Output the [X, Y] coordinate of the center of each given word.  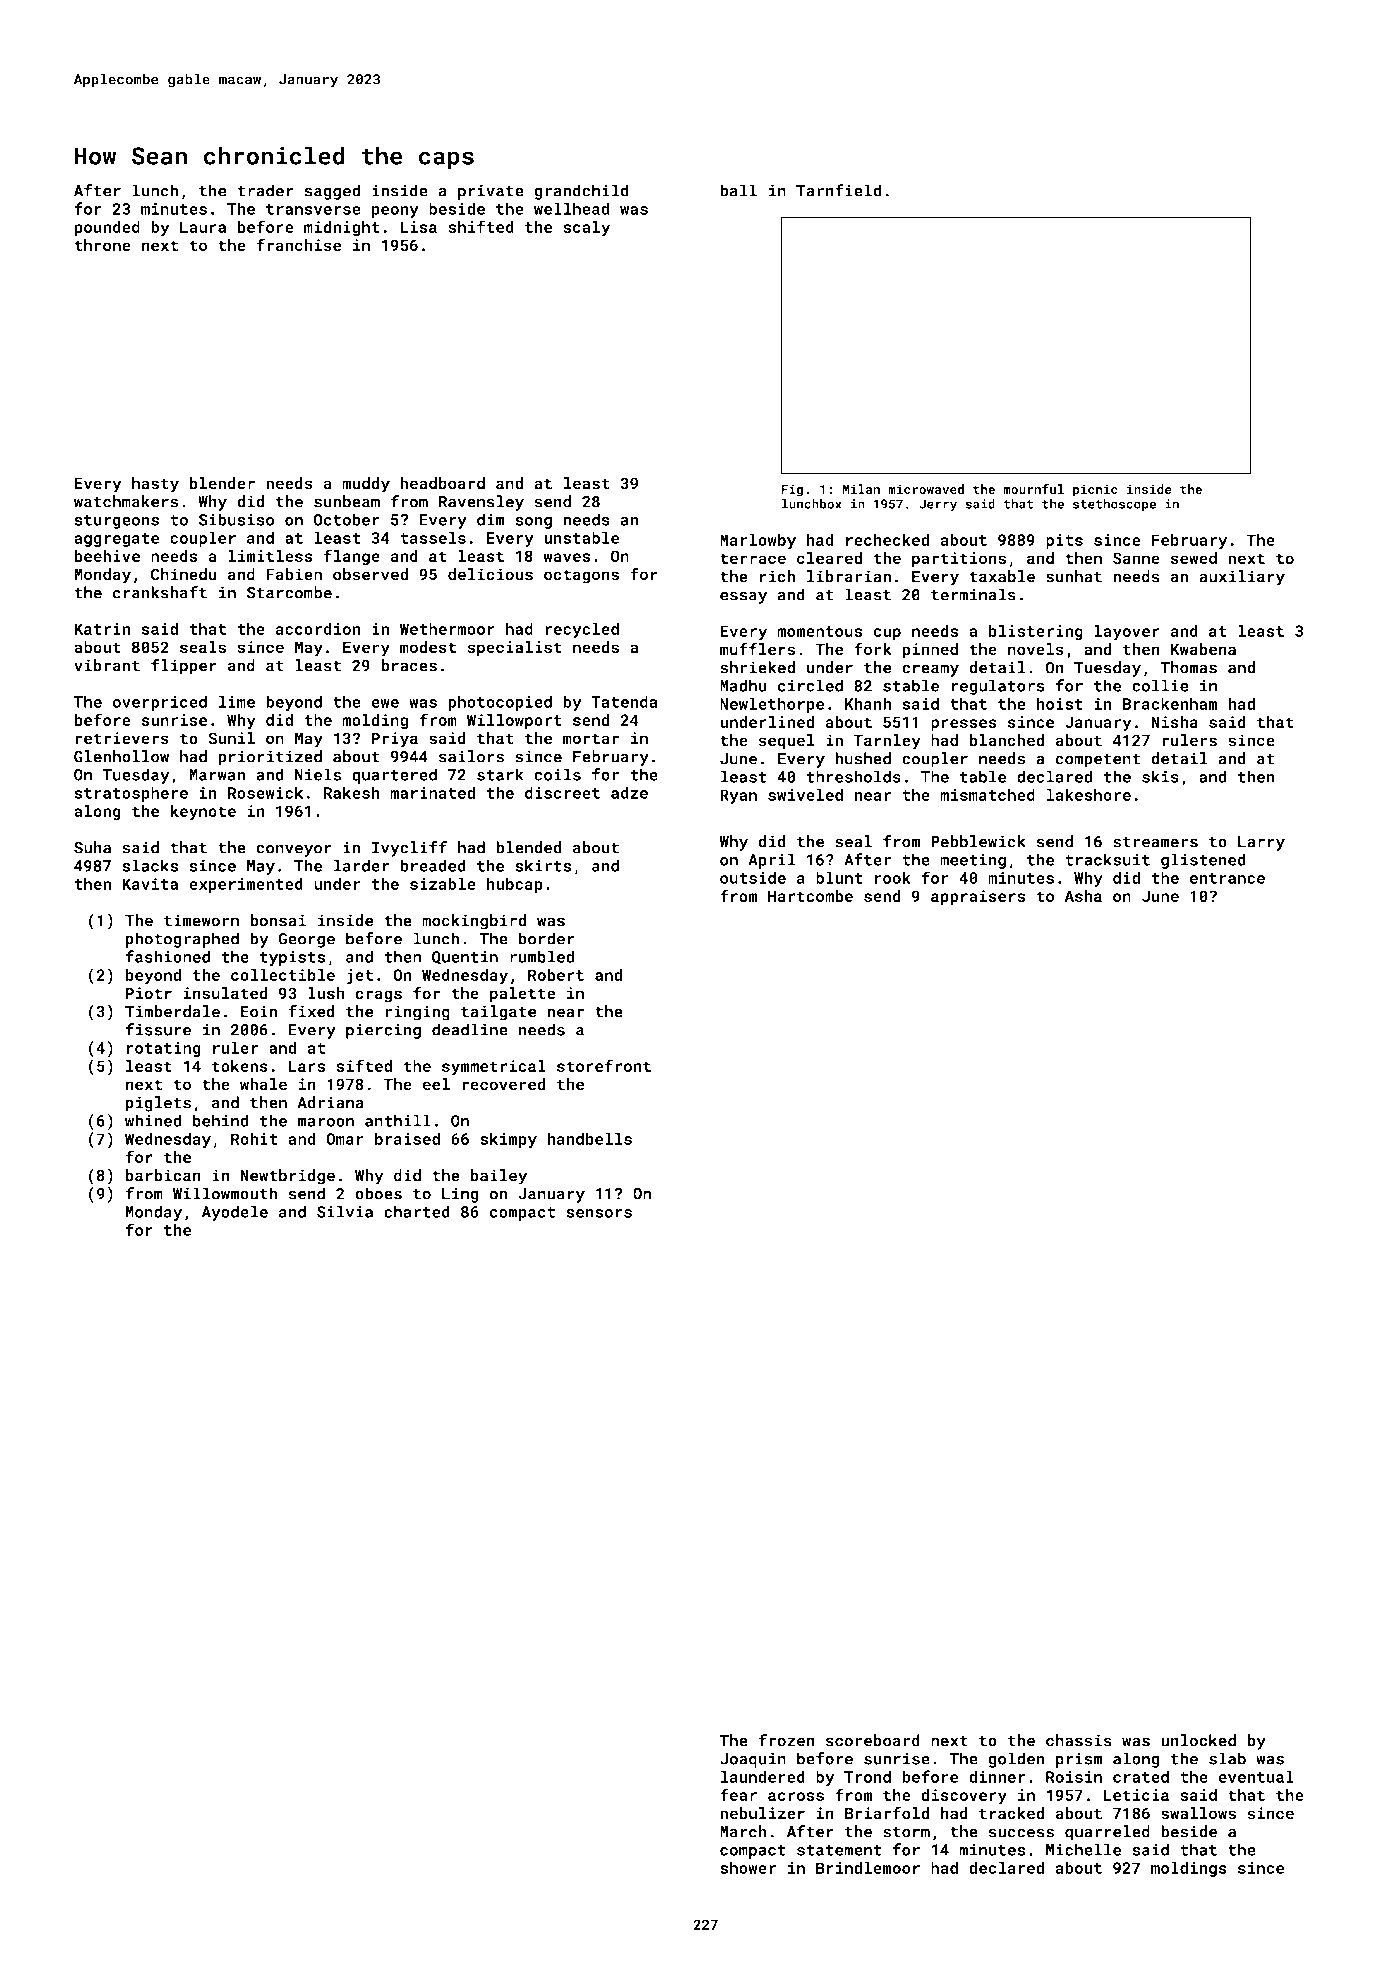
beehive [107, 556]
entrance [1227, 878]
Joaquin [753, 1760]
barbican [163, 1175]
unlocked [1198, 1740]
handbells [589, 1138]
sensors [599, 1213]
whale [263, 1084]
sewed [1194, 558]
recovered [504, 1084]
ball [738, 190]
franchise [299, 245]
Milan [861, 489]
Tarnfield [839, 190]
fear [738, 1794]
